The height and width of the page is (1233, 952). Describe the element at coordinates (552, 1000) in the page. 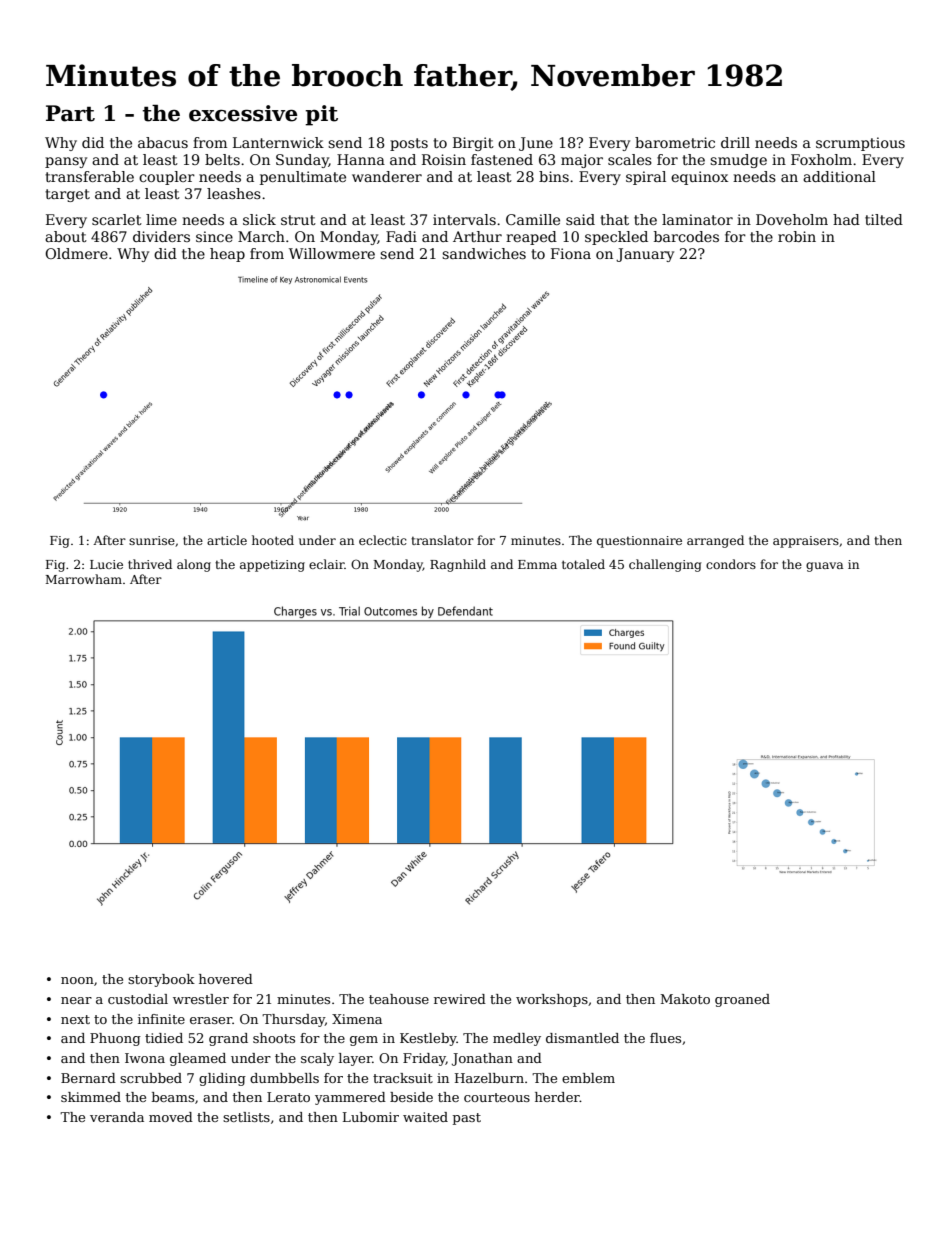

I see `workshops` at that location.
